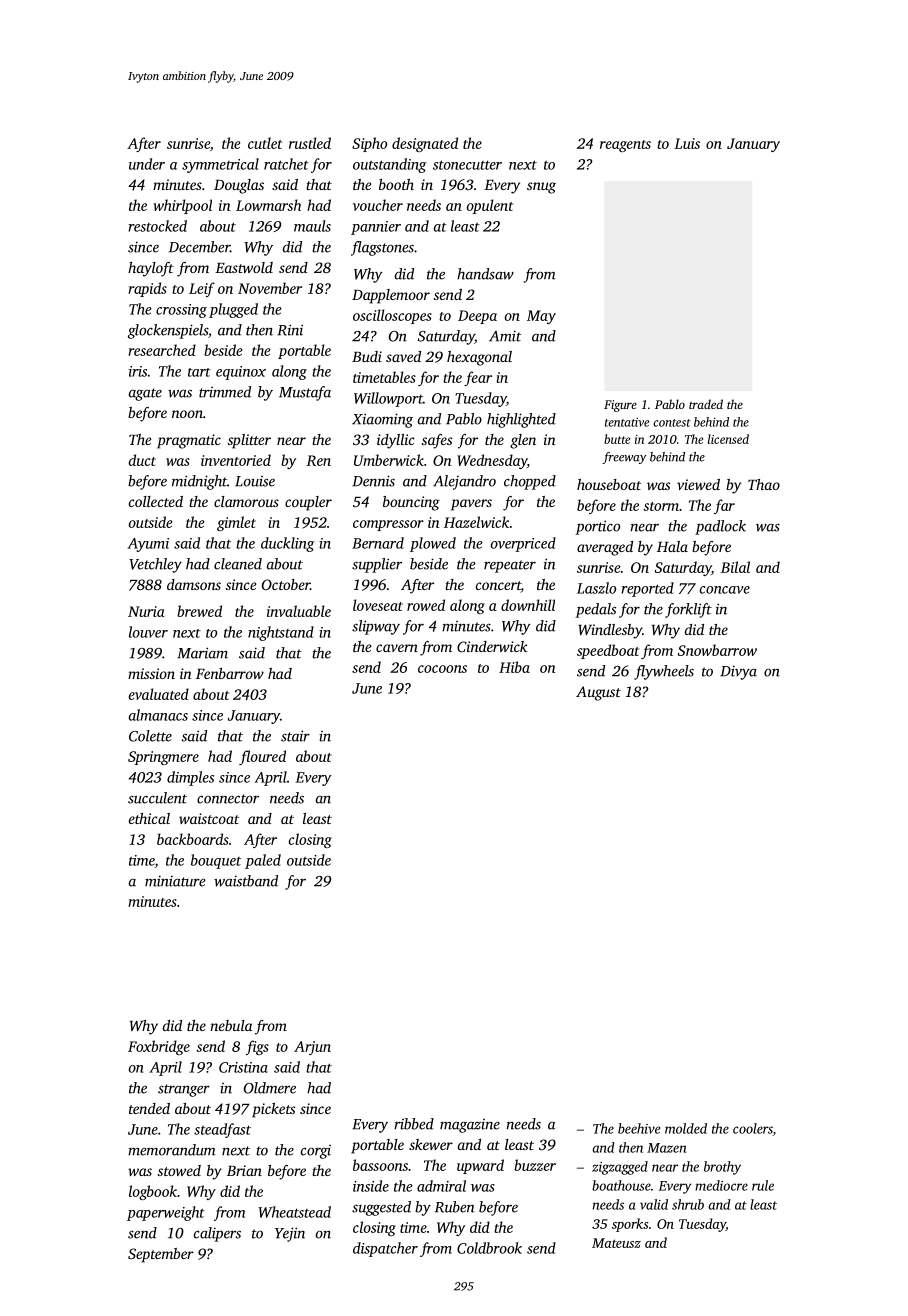 The width and height of the screenshot is (908, 1316). What do you see at coordinates (147, 164) in the screenshot?
I see `under` at bounding box center [147, 164].
